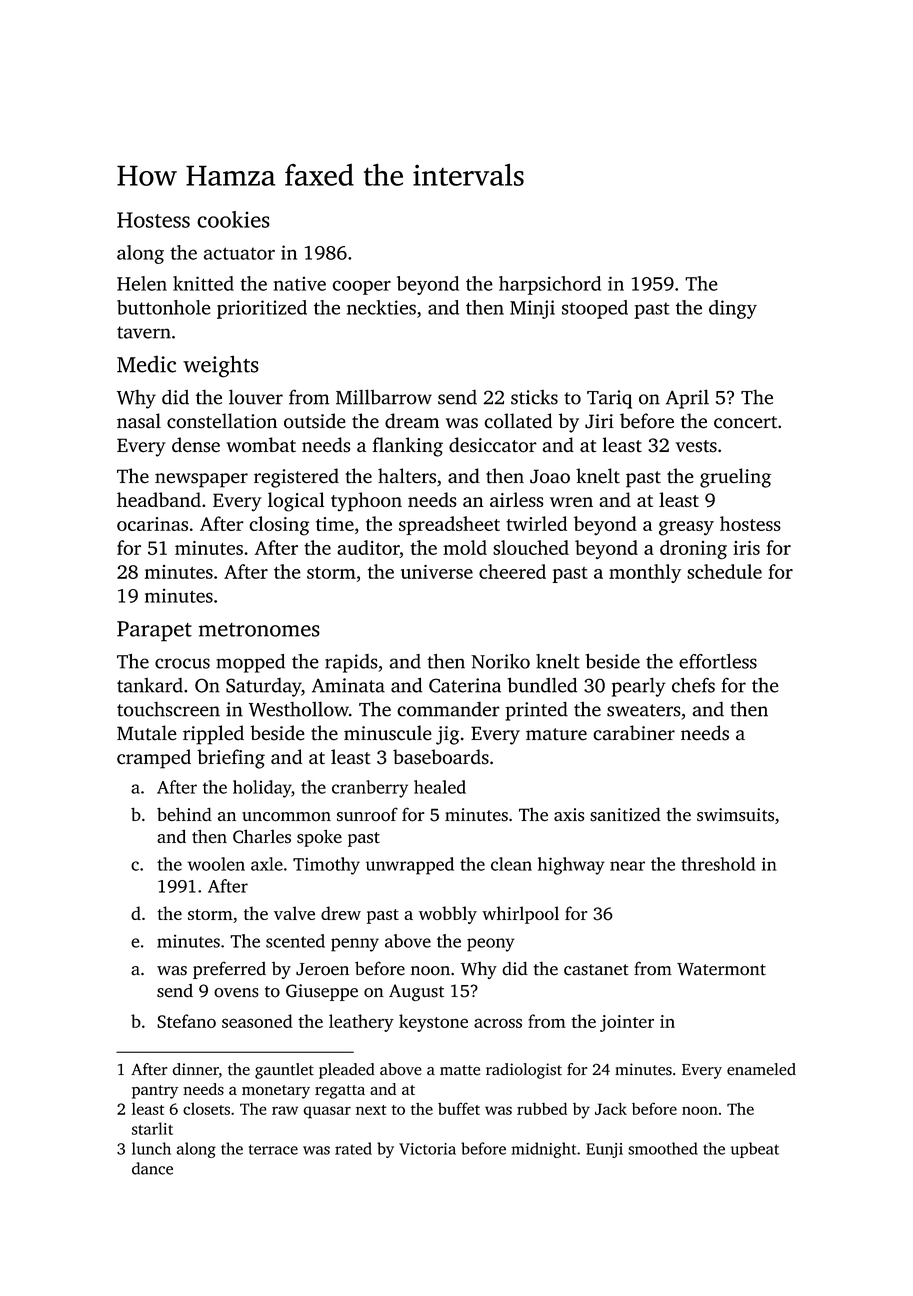 The height and width of the document is (1296, 913). What do you see at coordinates (273, 1149) in the document?
I see `terrace` at bounding box center [273, 1149].
